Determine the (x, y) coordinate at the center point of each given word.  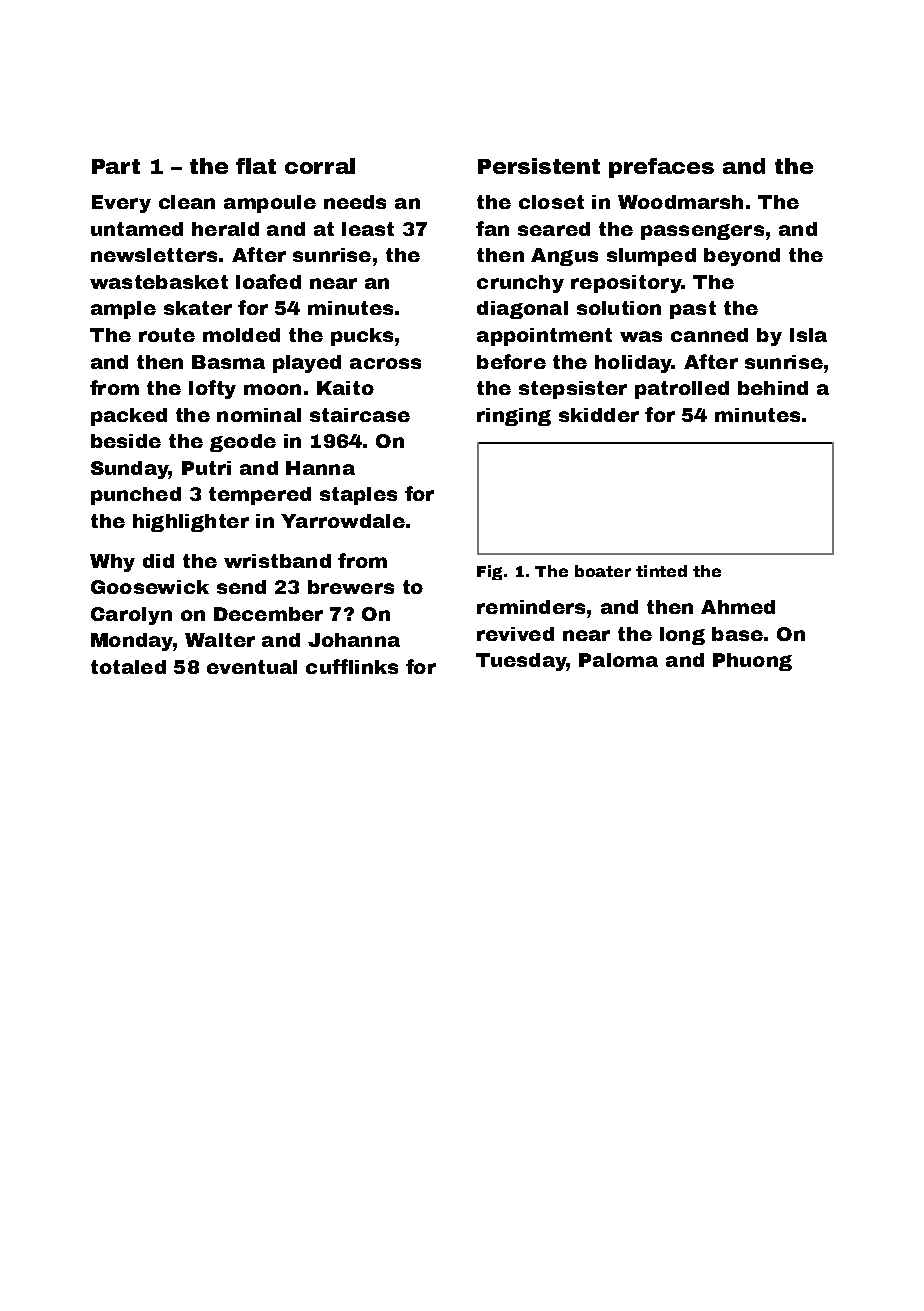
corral (320, 166)
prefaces (661, 168)
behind (773, 388)
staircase (360, 415)
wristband (277, 561)
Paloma (618, 660)
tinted (661, 571)
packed (129, 417)
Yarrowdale (343, 521)
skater (198, 308)
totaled (128, 667)
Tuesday (521, 662)
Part (116, 166)
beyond (742, 257)
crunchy (520, 284)
